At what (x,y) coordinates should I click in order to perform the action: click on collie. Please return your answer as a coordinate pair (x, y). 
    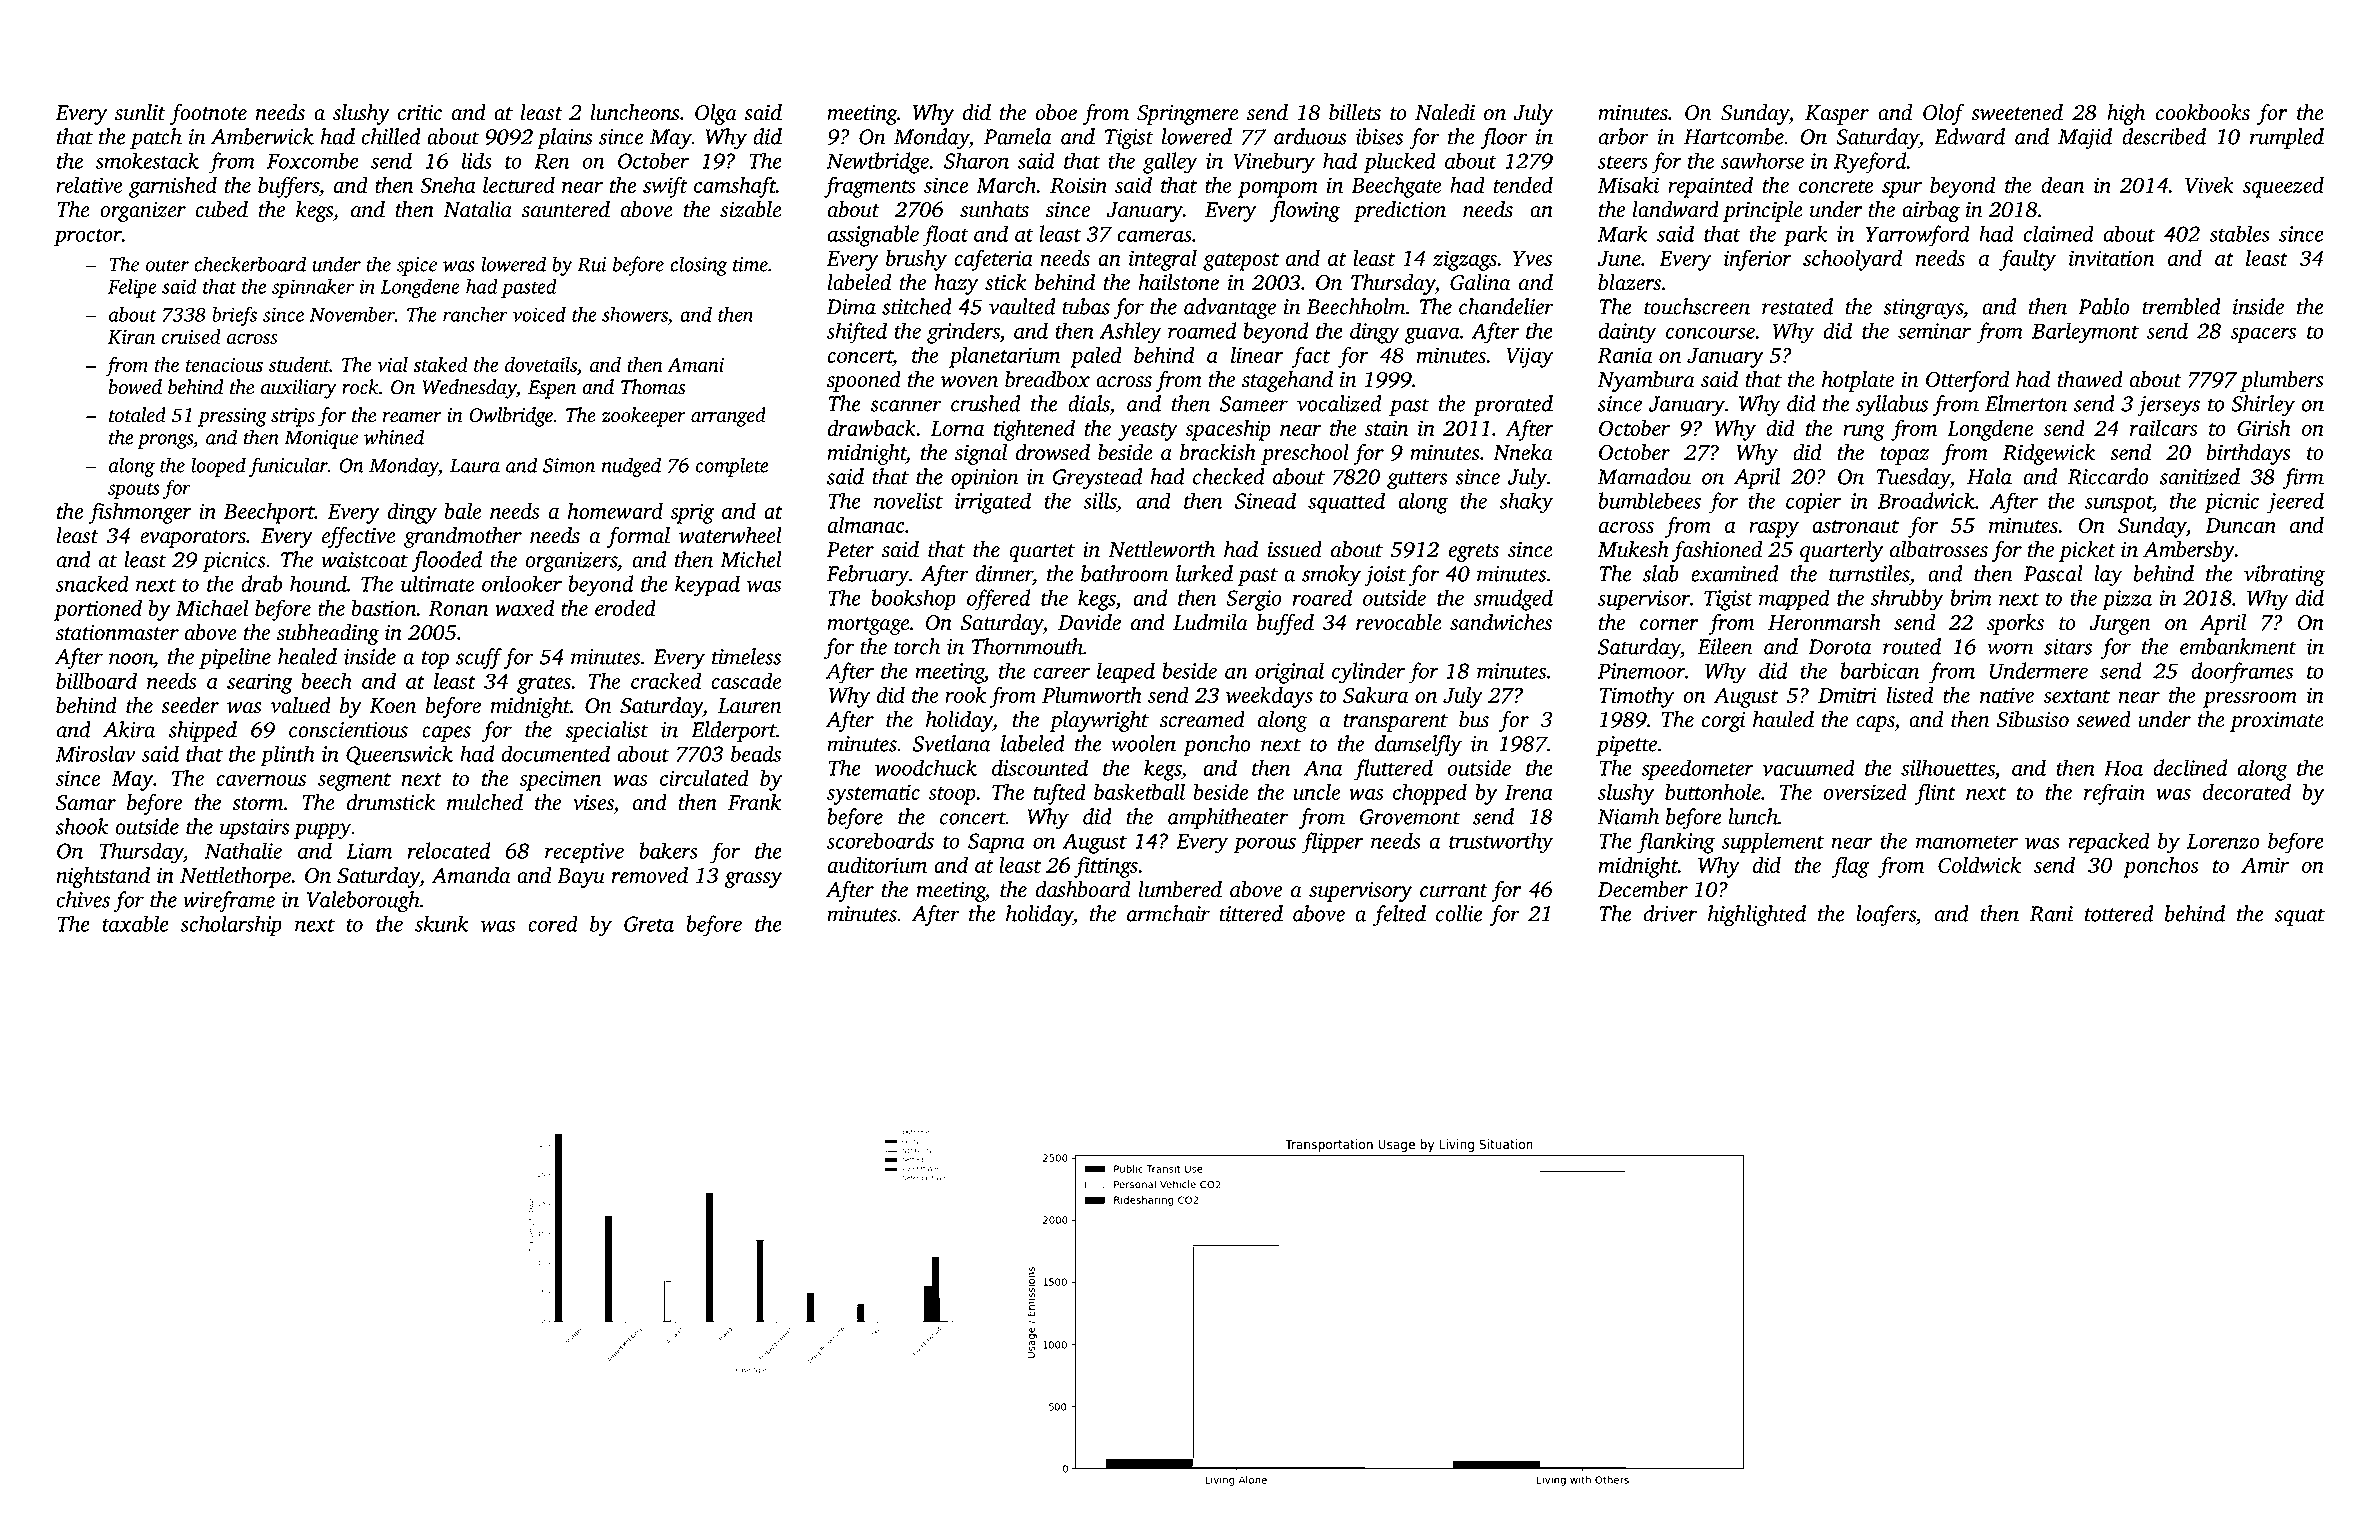
    Looking at the image, I should click on (1459, 913).
